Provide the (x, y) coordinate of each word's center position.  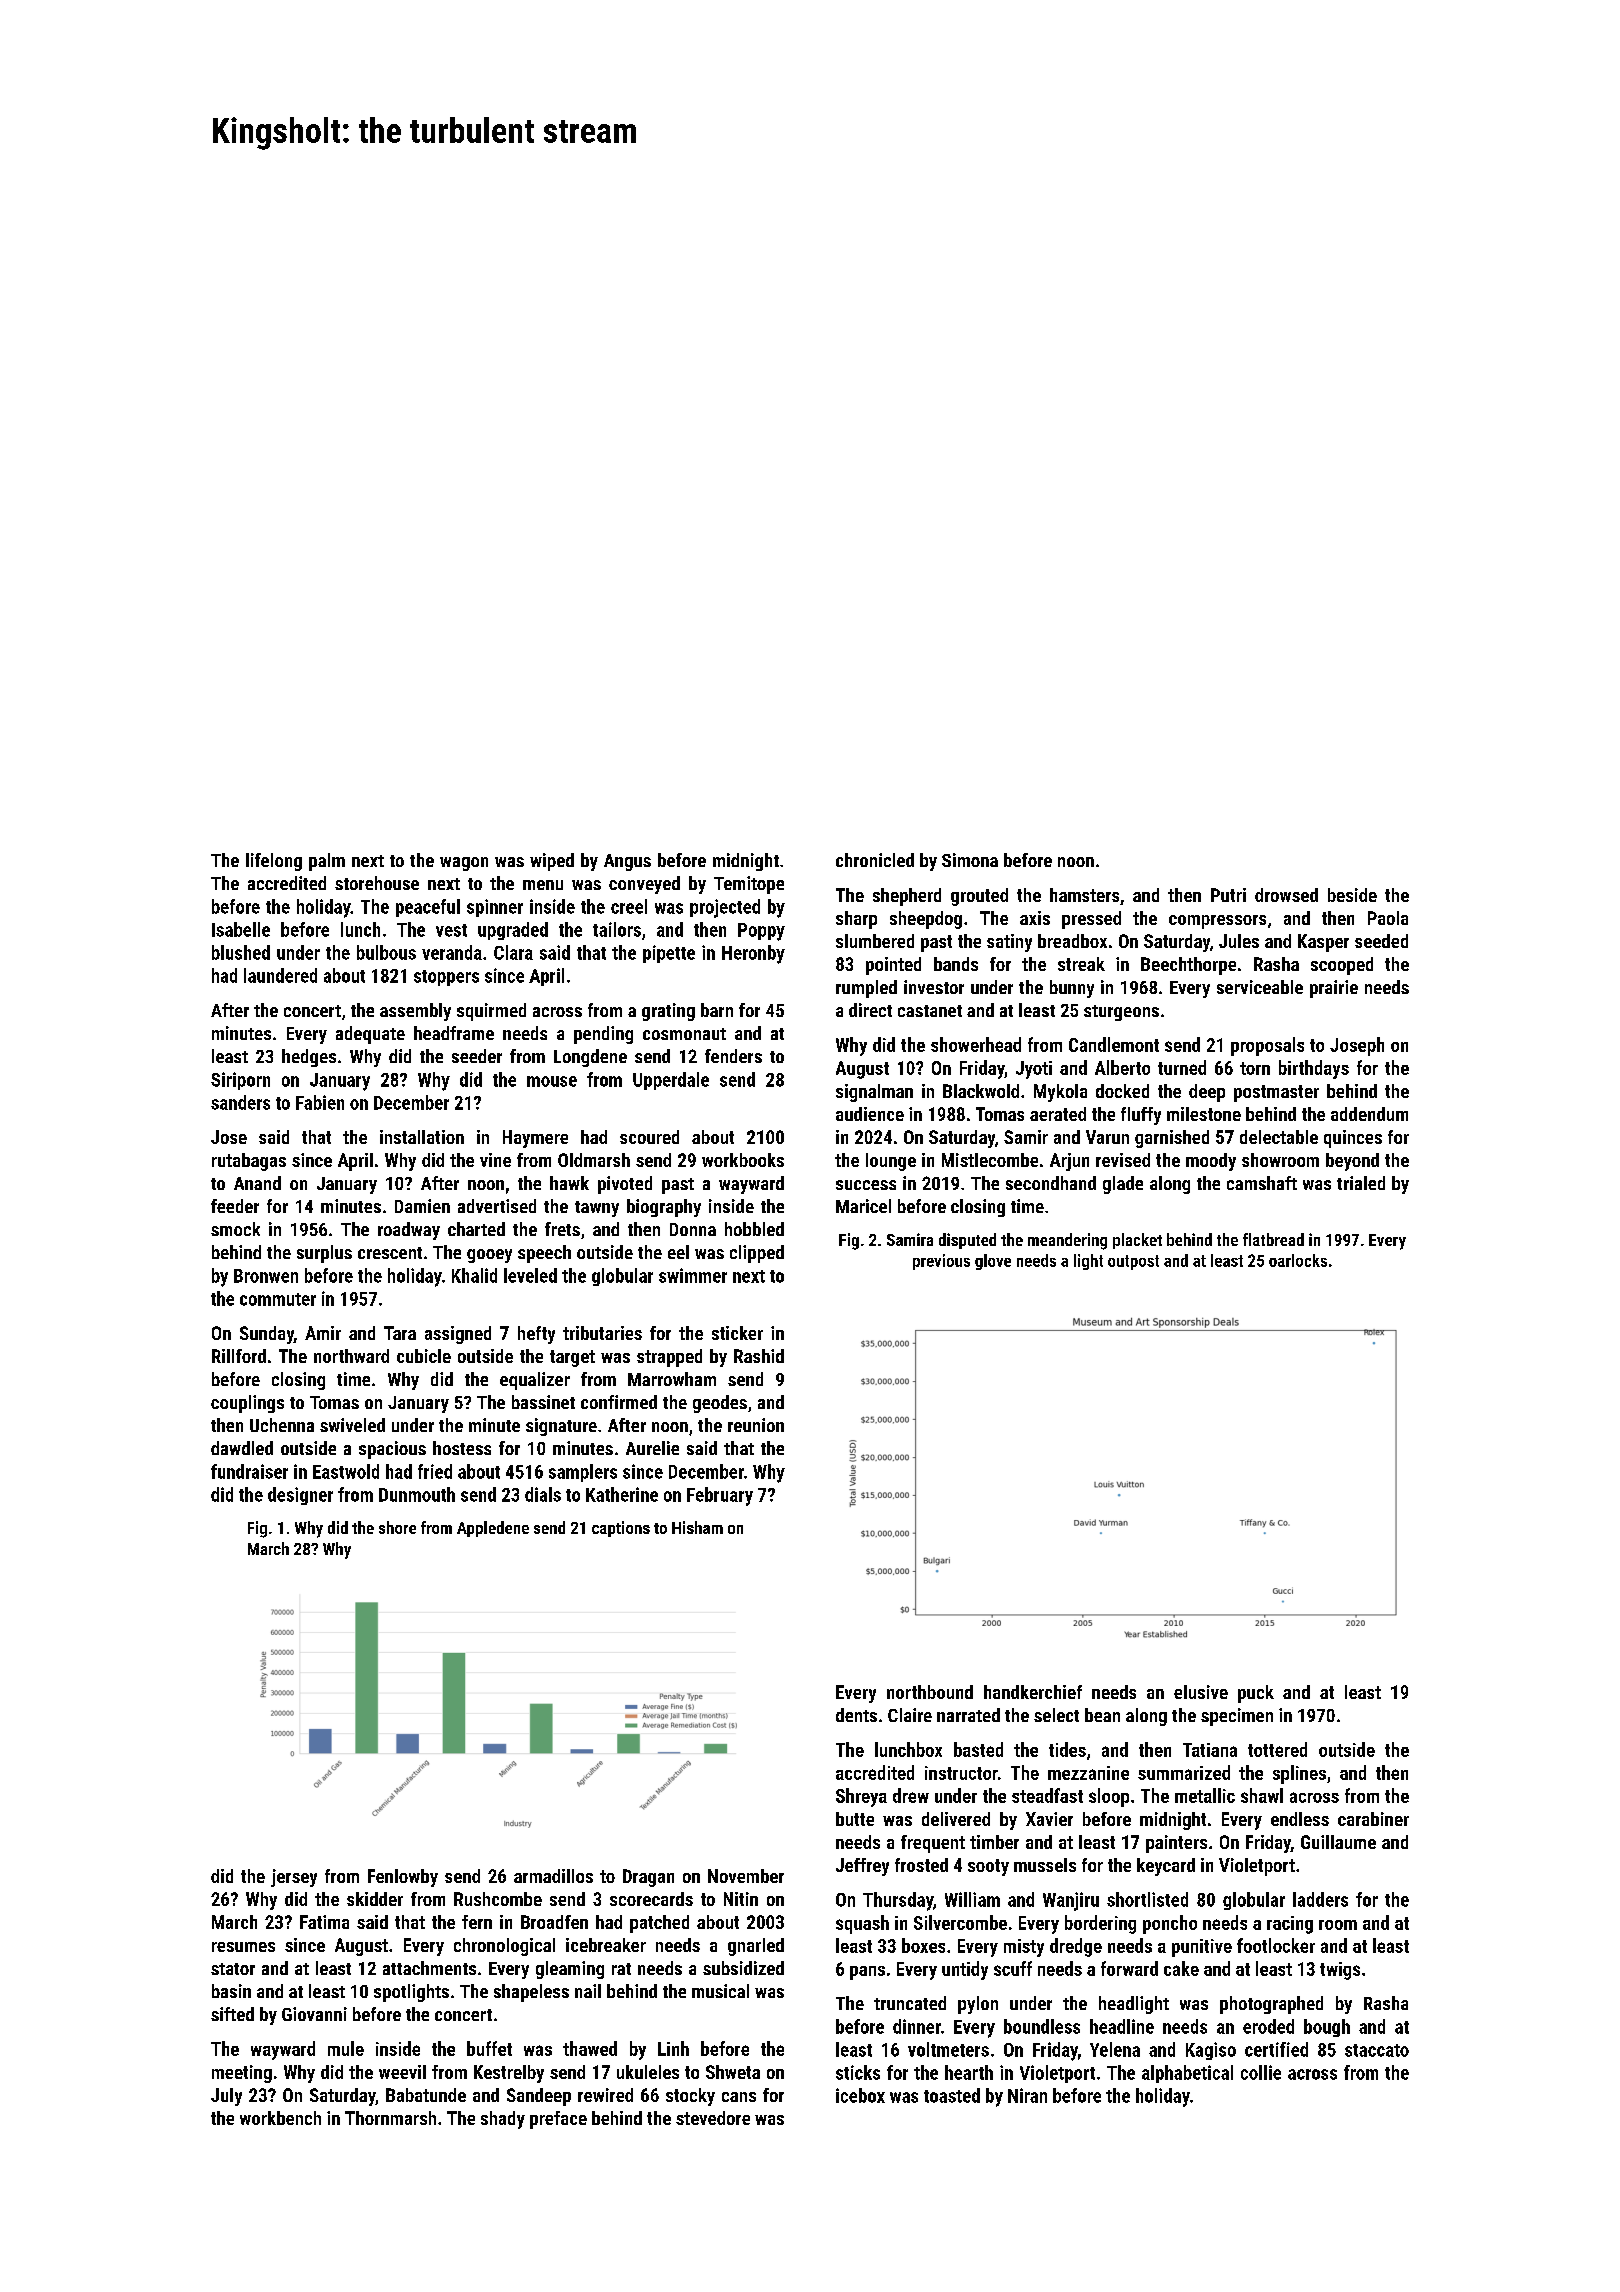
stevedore (713, 2118)
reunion (756, 1425)
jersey (294, 1878)
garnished (1172, 1139)
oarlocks (1298, 1260)
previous (941, 1262)
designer (300, 1496)
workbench (280, 2118)
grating (668, 1012)
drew (911, 1795)
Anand (257, 1183)
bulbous (386, 952)
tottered (1277, 1749)
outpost (1133, 1262)
